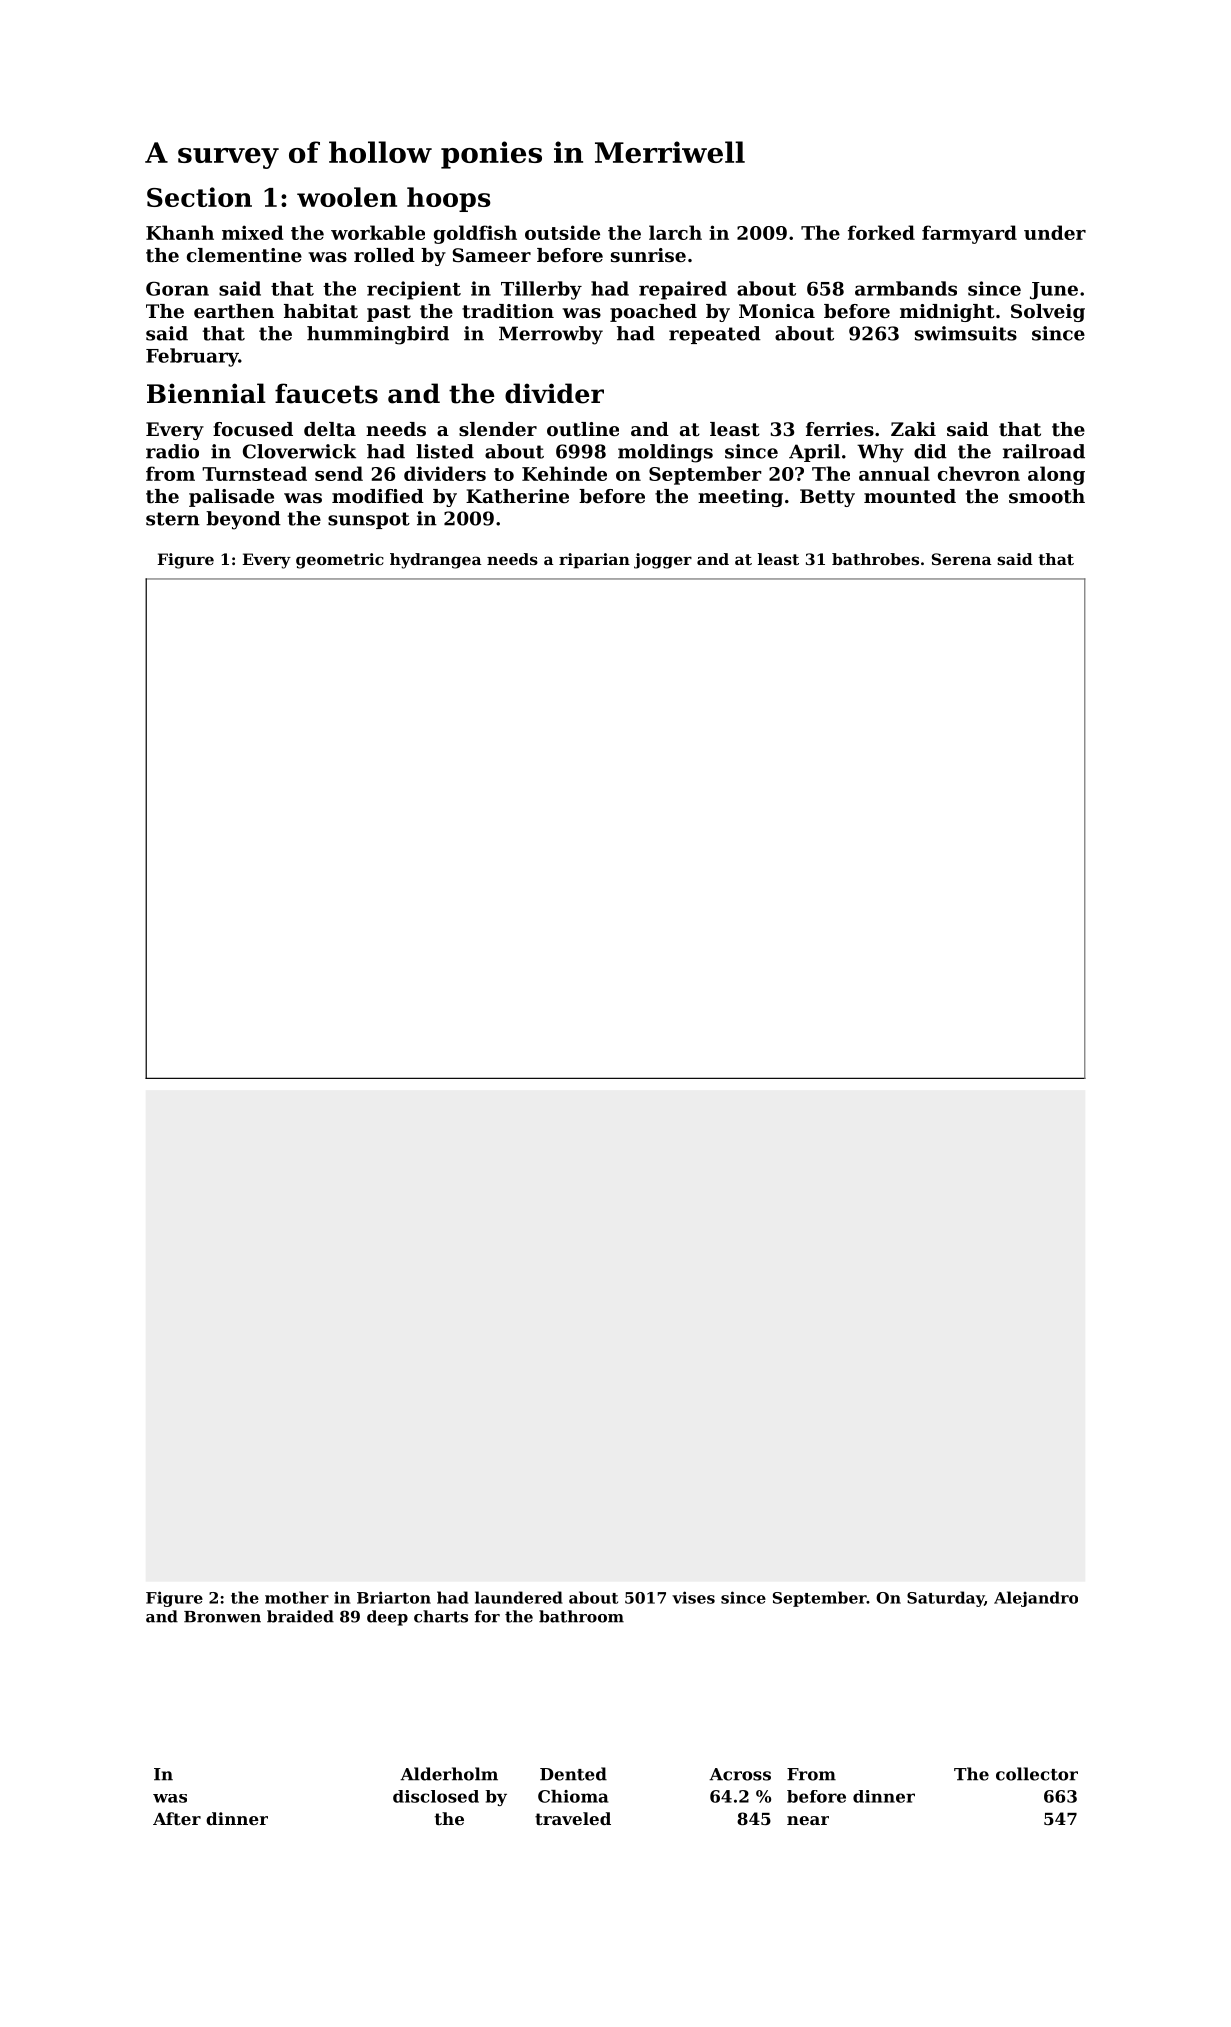  I want to click on woolen, so click(347, 197).
